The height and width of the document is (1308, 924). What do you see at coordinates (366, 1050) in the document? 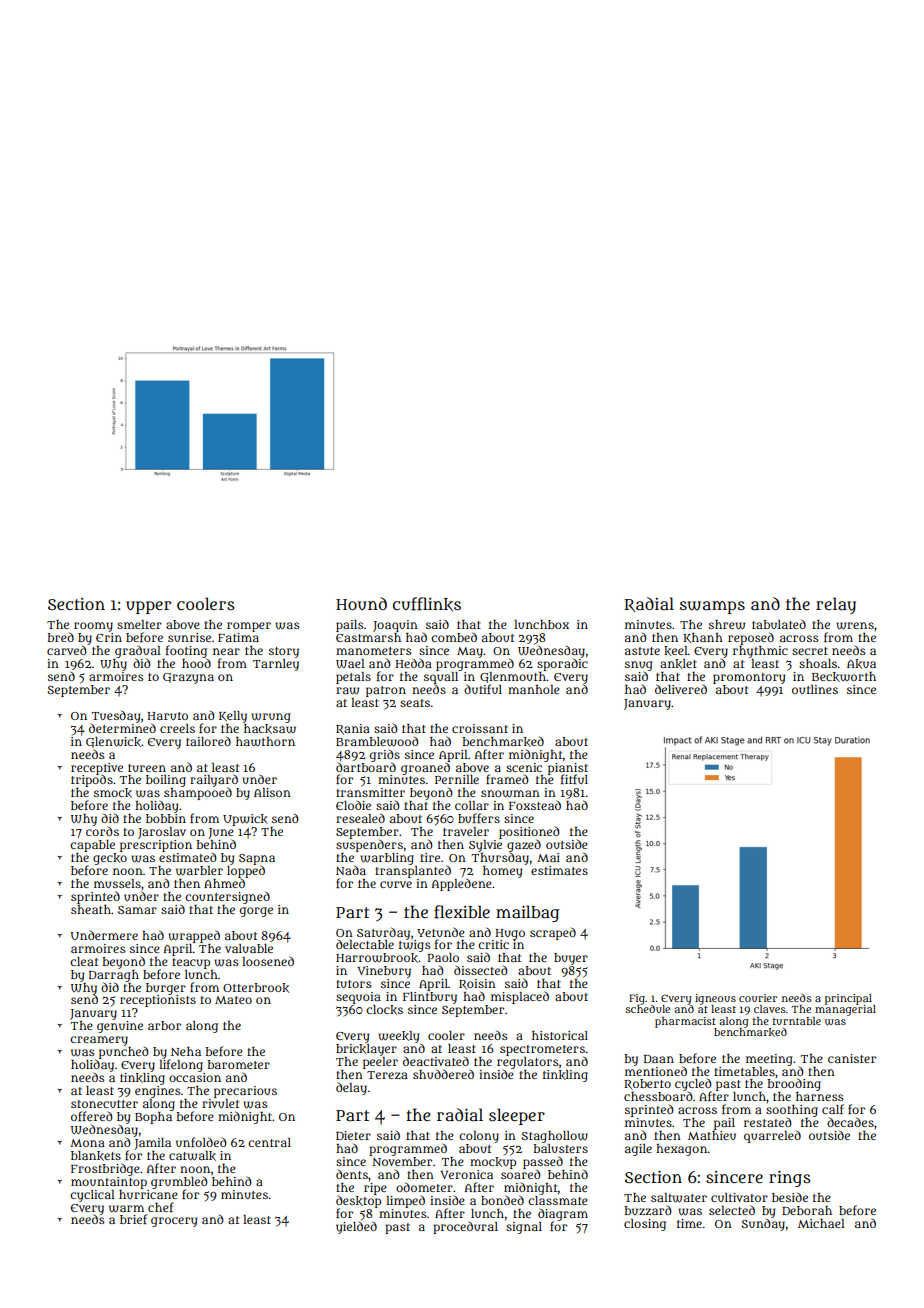
I see `bricklayer` at bounding box center [366, 1050].
